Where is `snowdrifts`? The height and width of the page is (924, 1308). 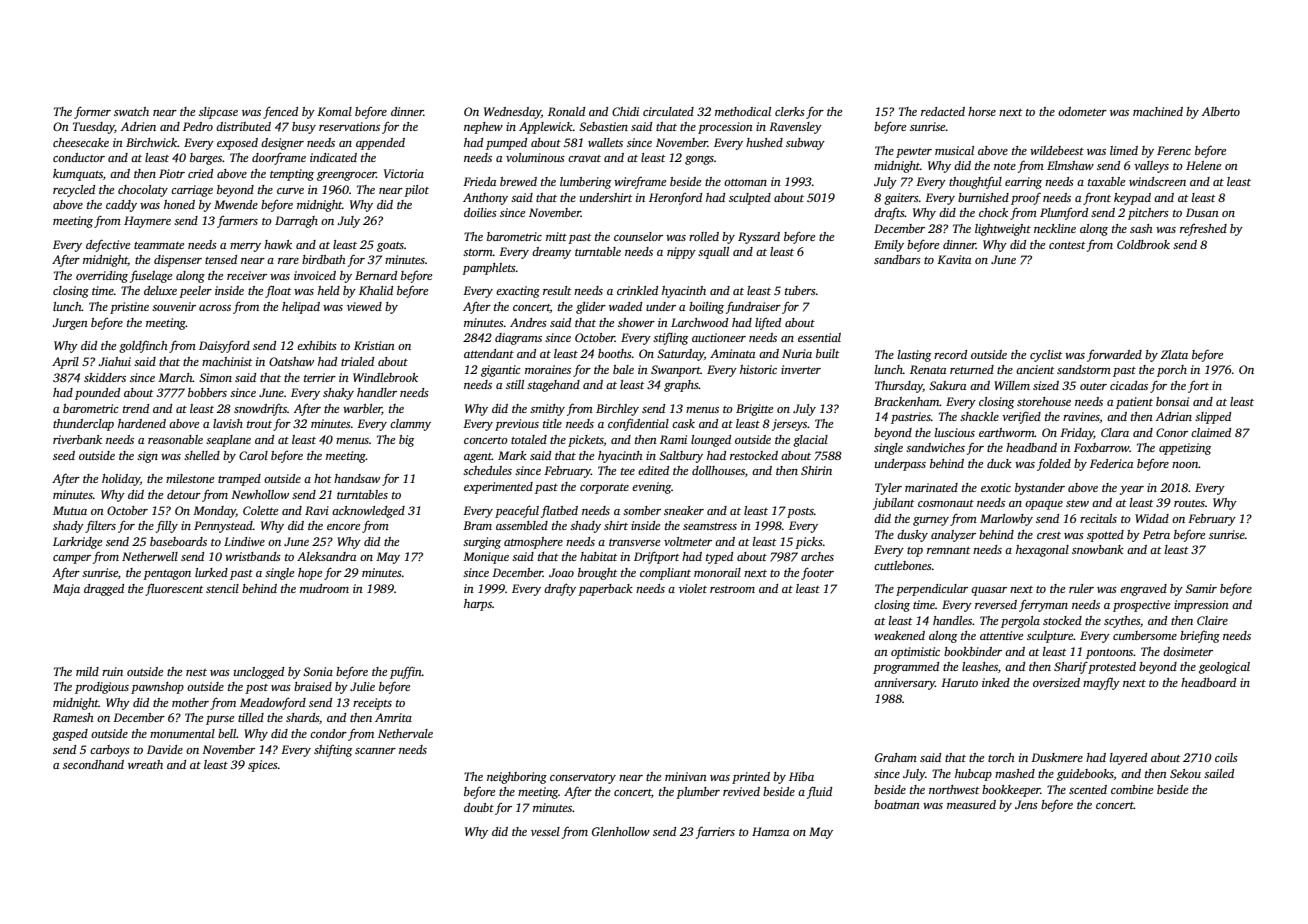
snowdrifts is located at coordinates (260, 410).
